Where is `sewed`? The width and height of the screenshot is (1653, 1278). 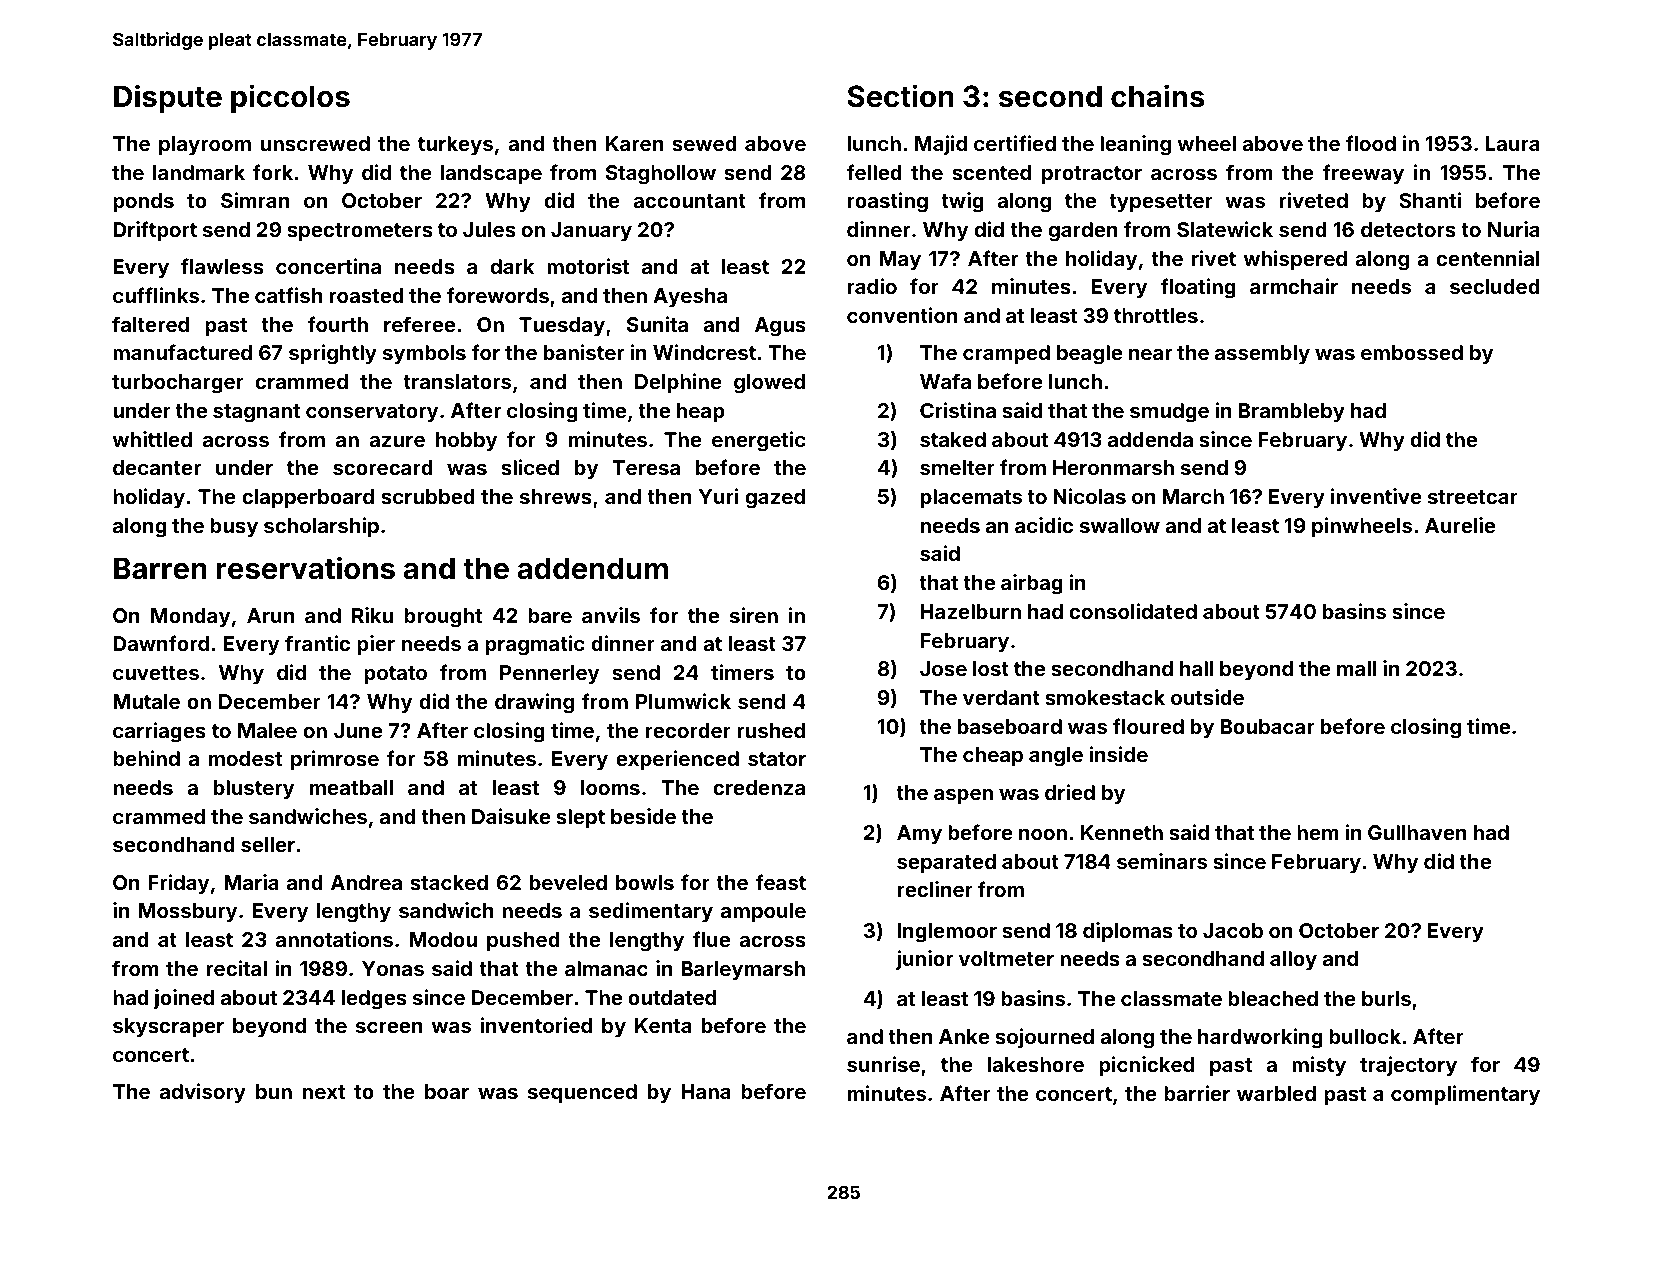
sewed is located at coordinates (704, 143).
